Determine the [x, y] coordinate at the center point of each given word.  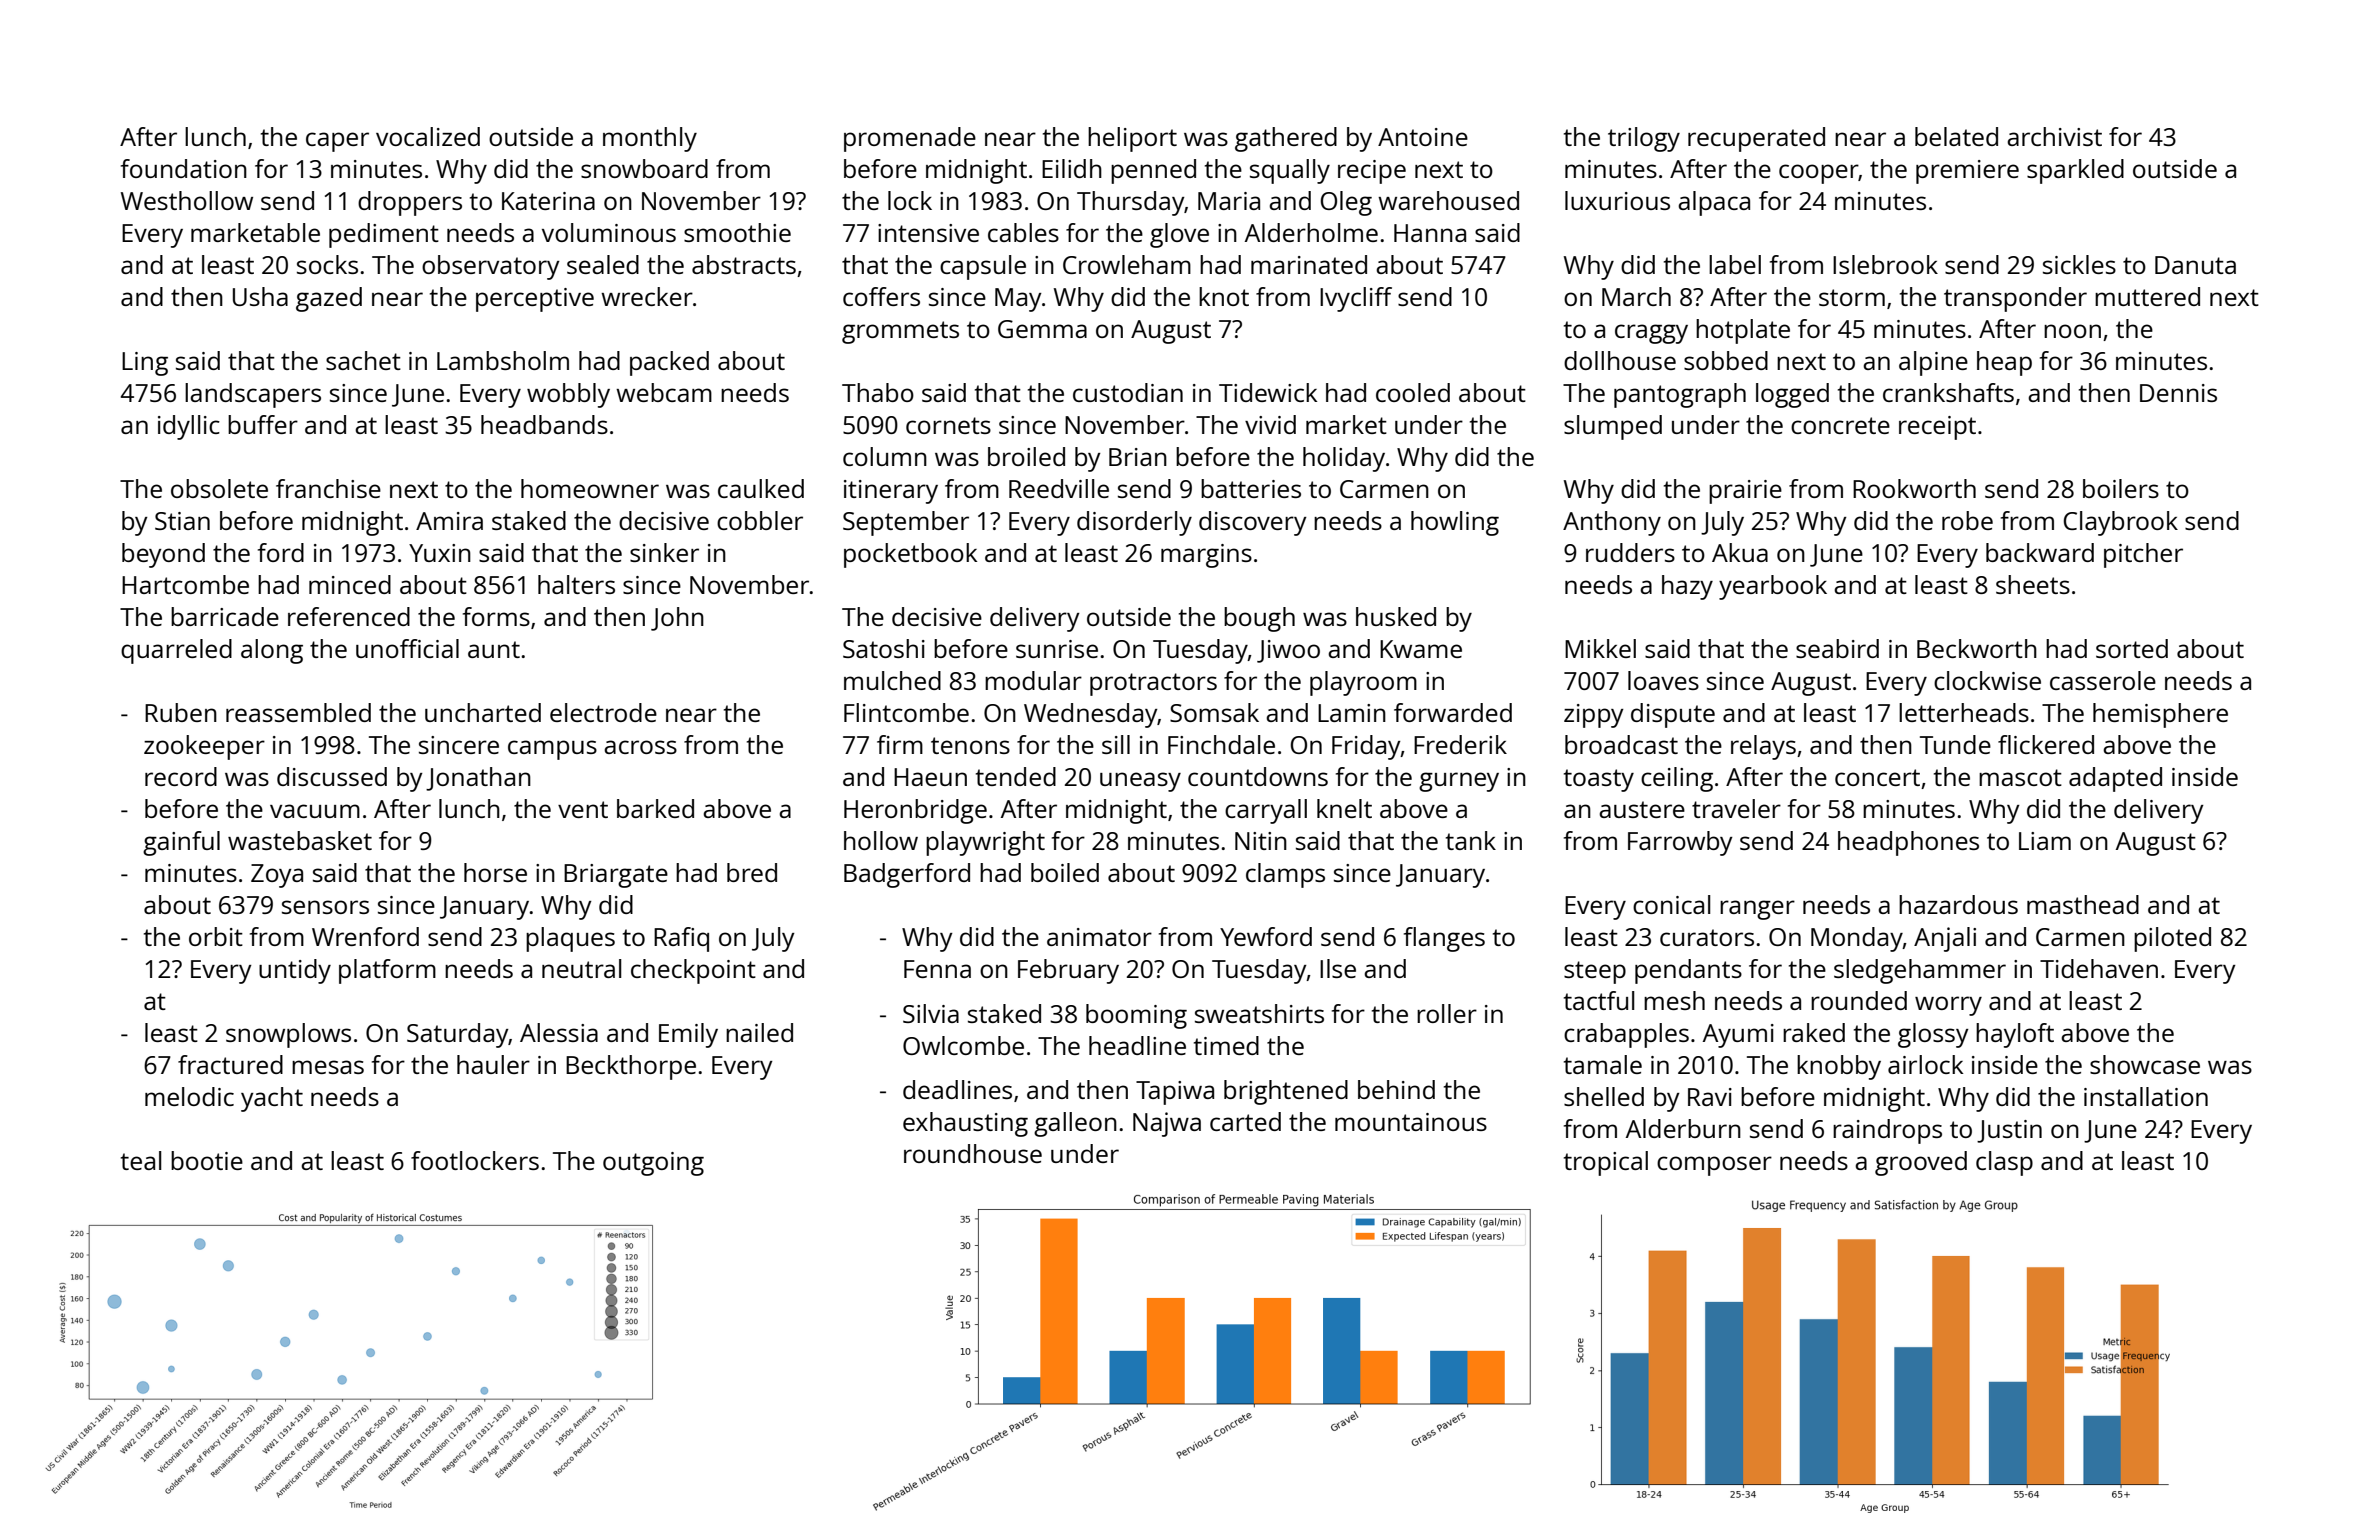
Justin [2009, 1131]
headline [1137, 1045]
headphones [1908, 843]
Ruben [181, 712]
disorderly [1134, 523]
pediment [384, 235]
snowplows [288, 1035]
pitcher [2143, 555]
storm [1852, 297]
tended [1016, 776]
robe [1967, 520]
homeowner [590, 488]
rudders [1630, 552]
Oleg [1346, 203]
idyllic [189, 427]
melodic [189, 1096]
